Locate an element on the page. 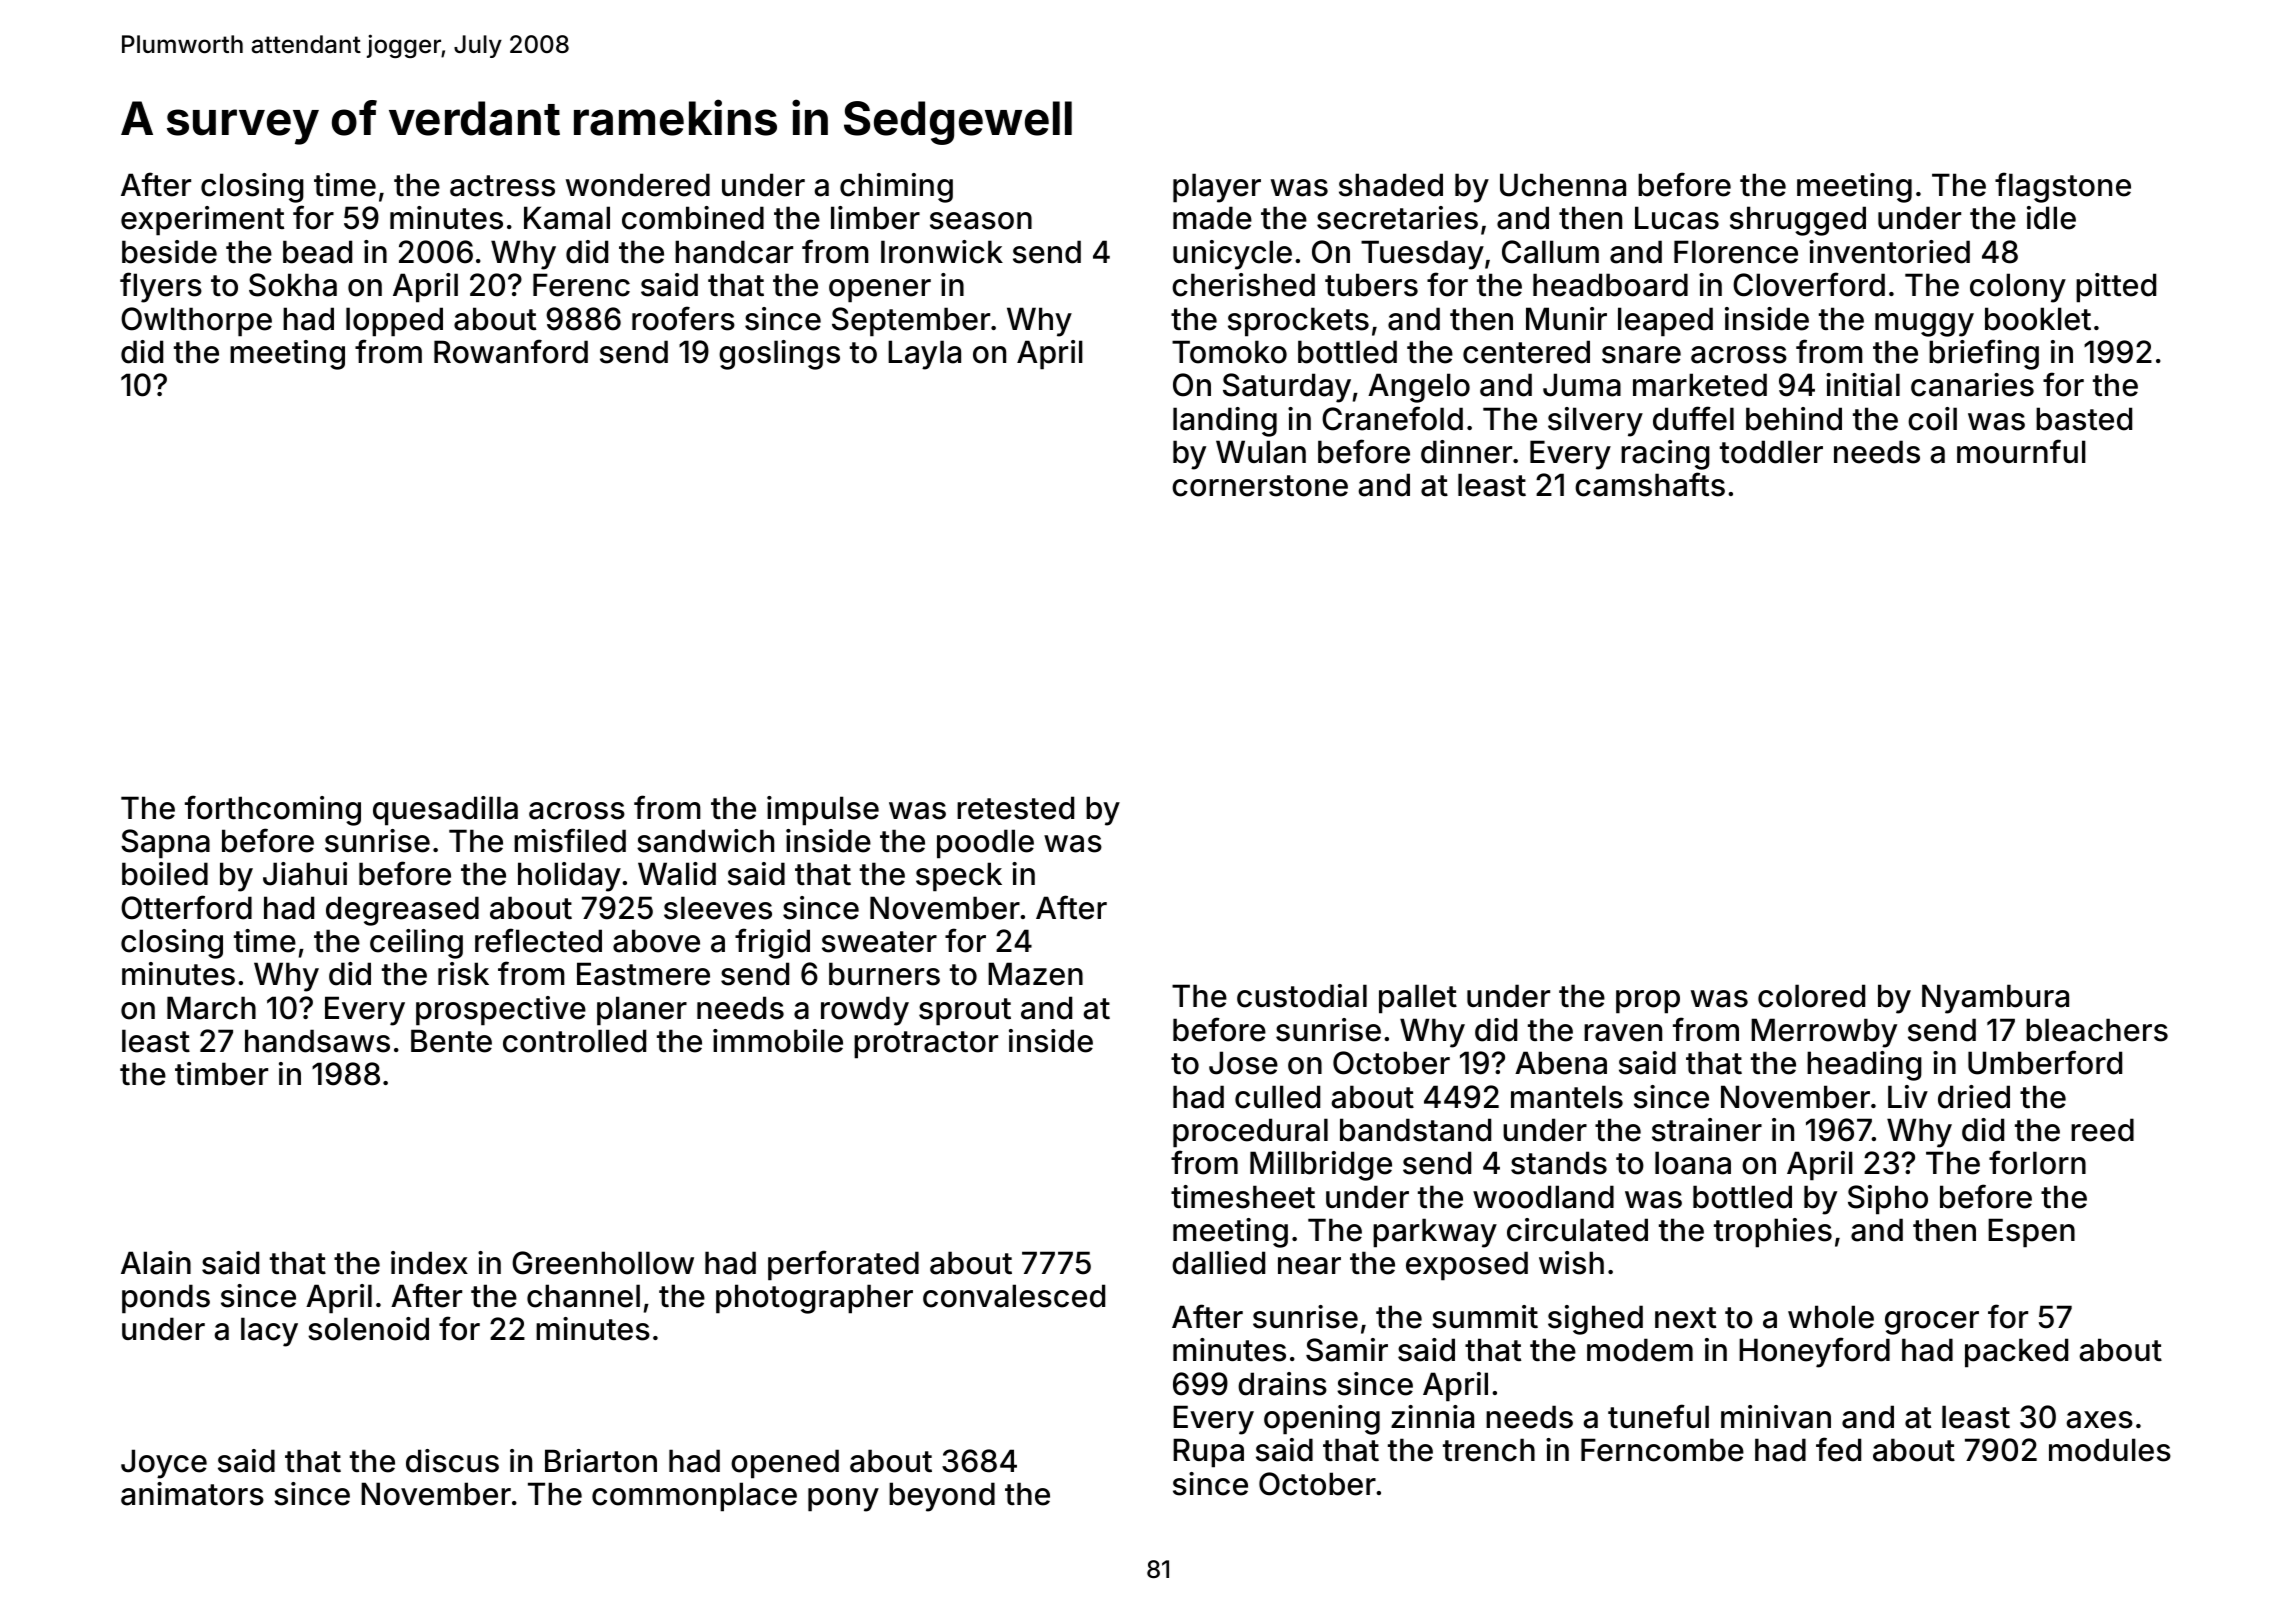 The image size is (2292, 1620). Ferenc is located at coordinates (581, 285).
